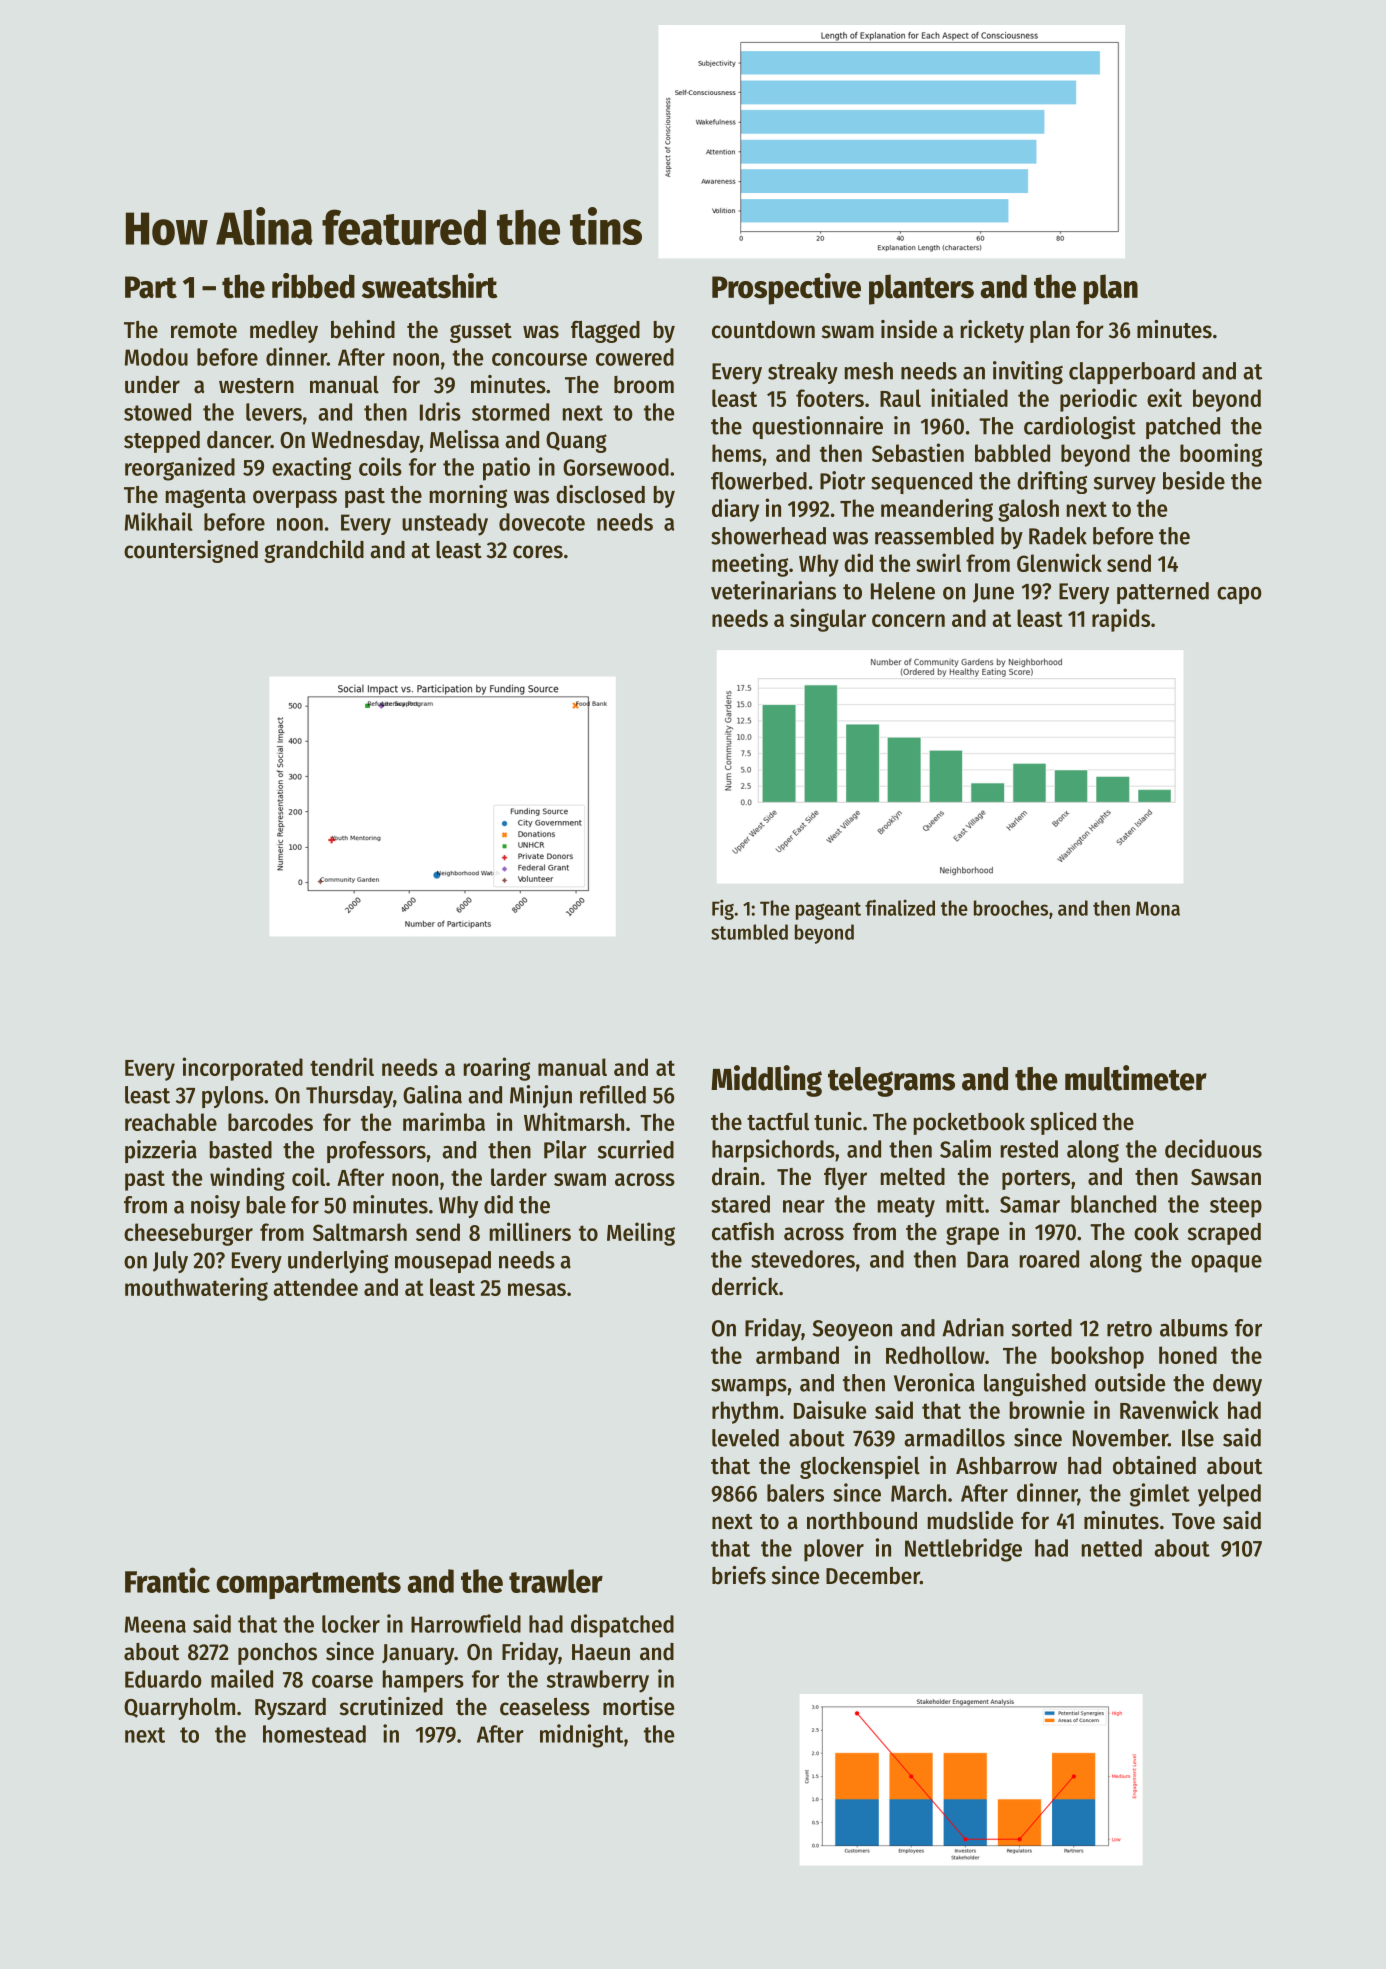 This document has width=1386, height=1969. Describe the element at coordinates (430, 286) in the document. I see `sweatshirt` at that location.
